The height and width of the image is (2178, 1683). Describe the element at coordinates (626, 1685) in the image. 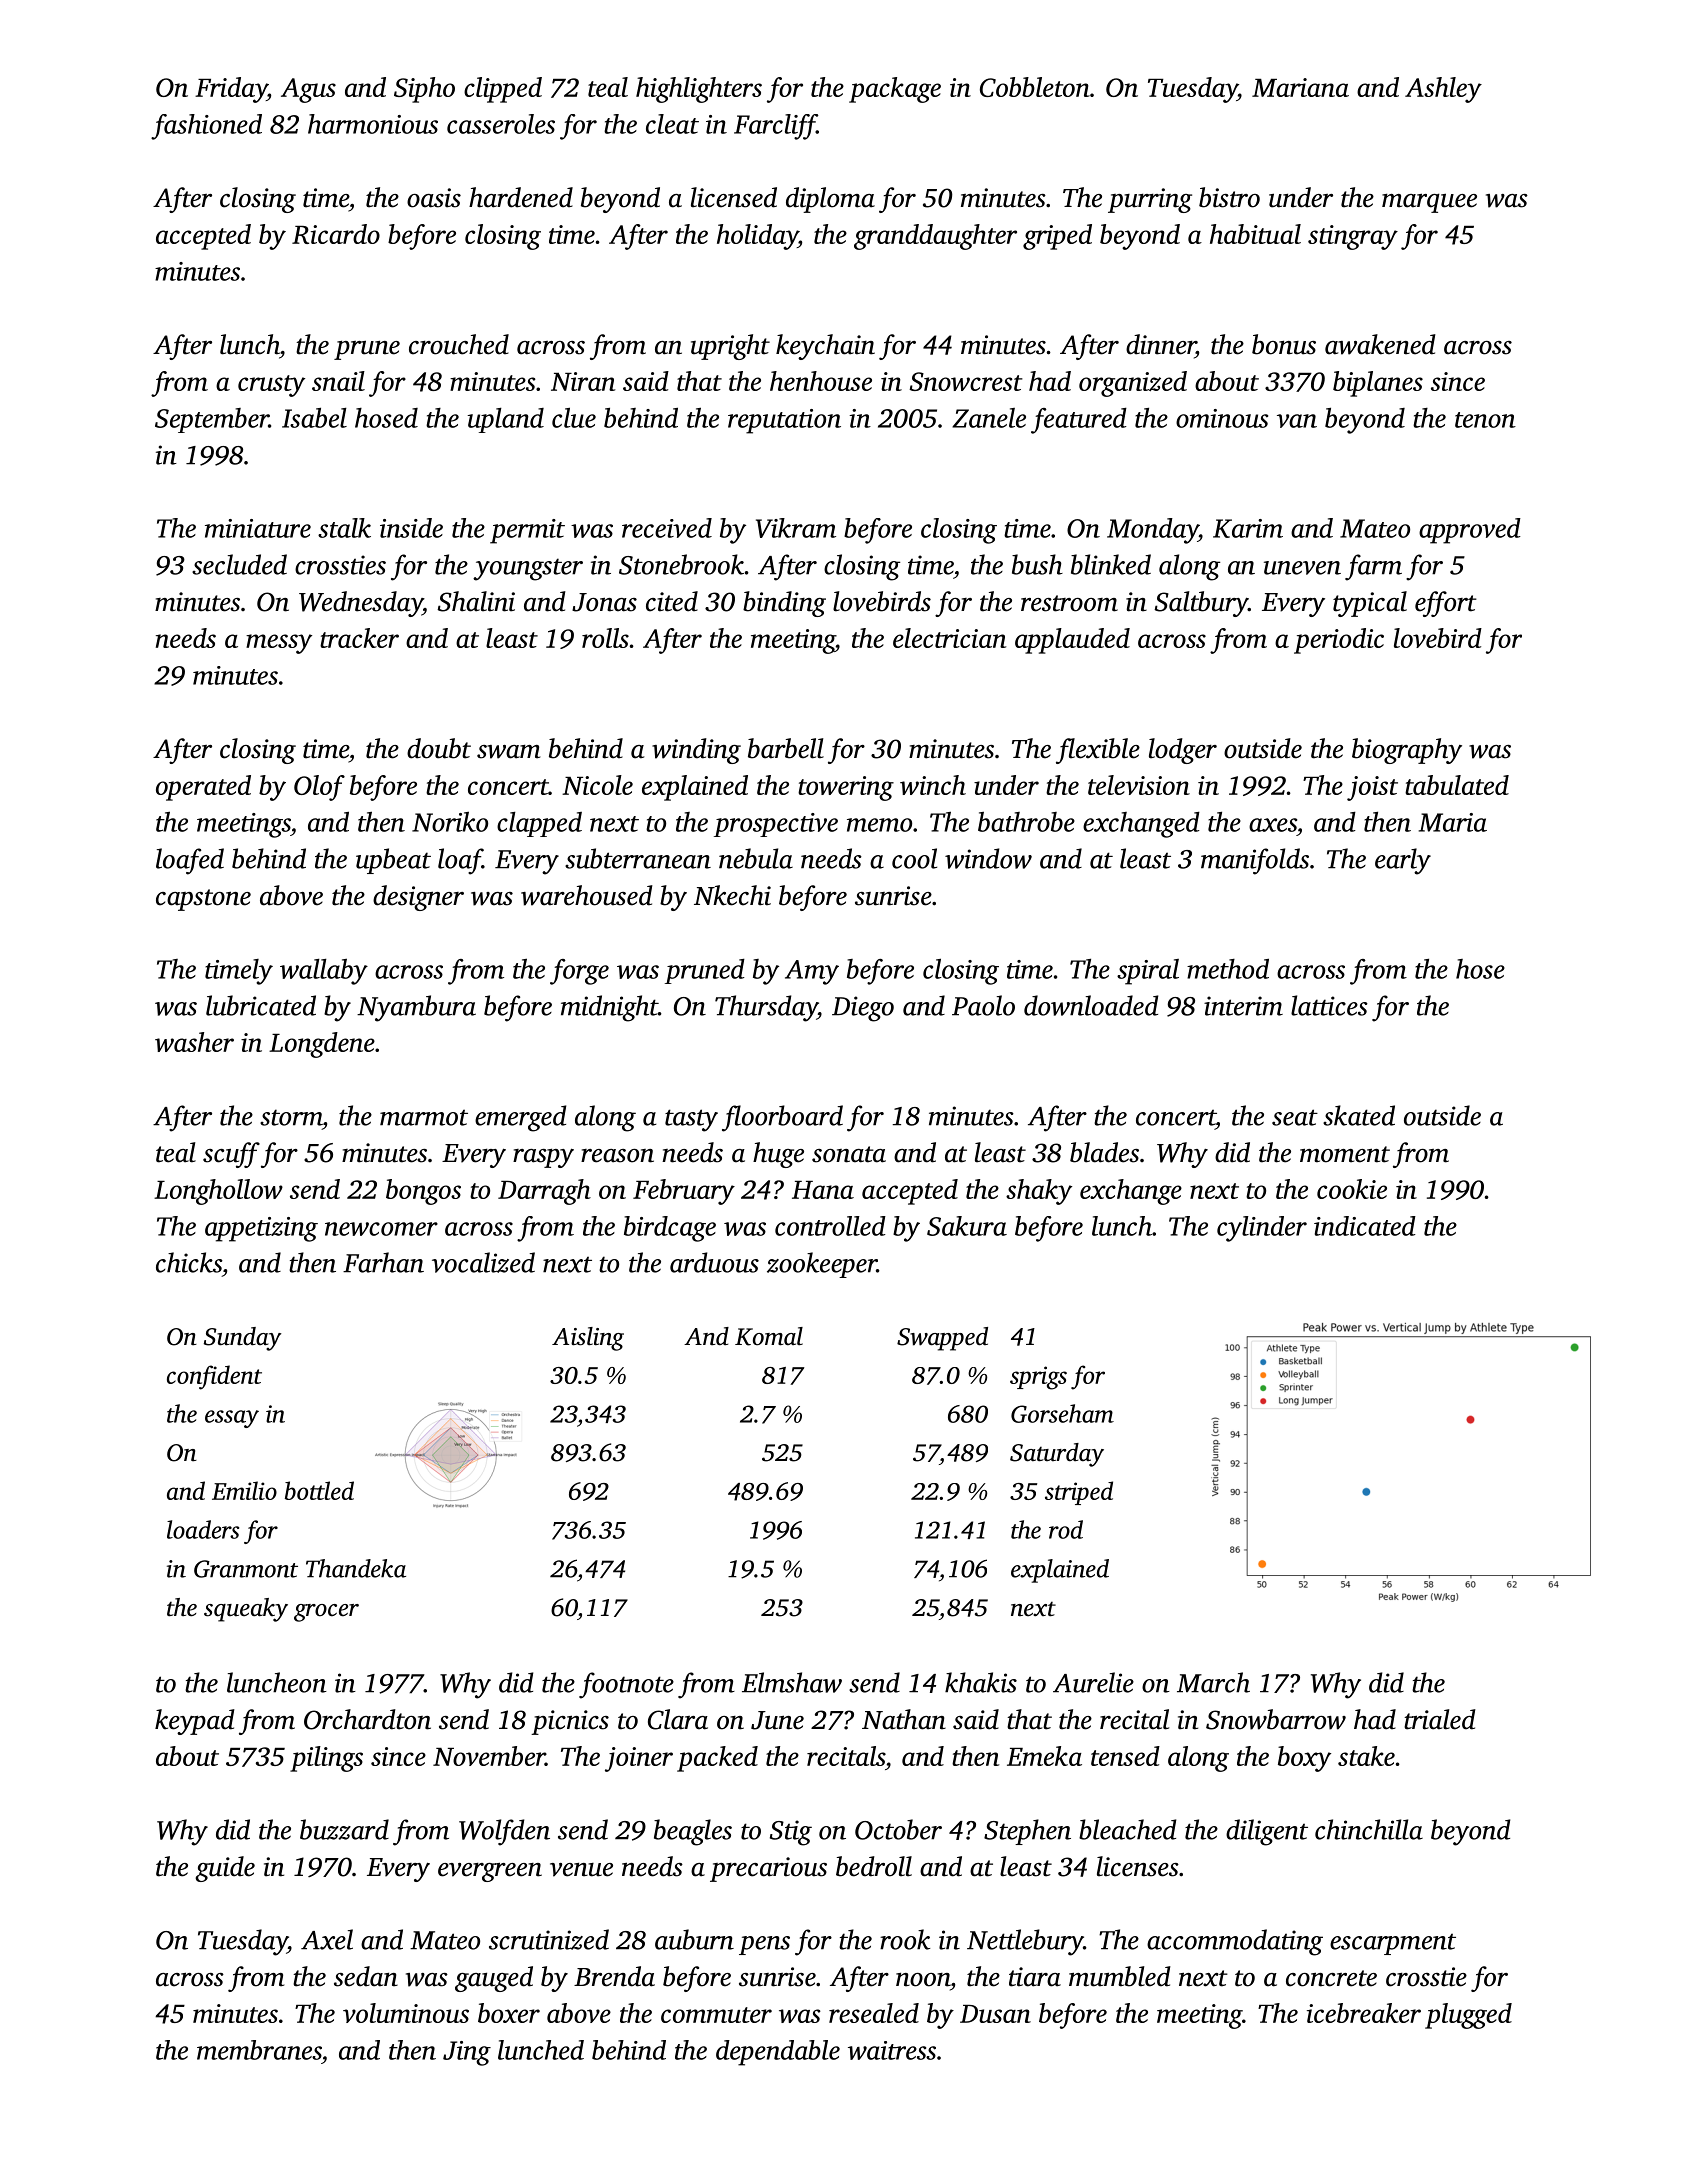

I see `footnote` at that location.
